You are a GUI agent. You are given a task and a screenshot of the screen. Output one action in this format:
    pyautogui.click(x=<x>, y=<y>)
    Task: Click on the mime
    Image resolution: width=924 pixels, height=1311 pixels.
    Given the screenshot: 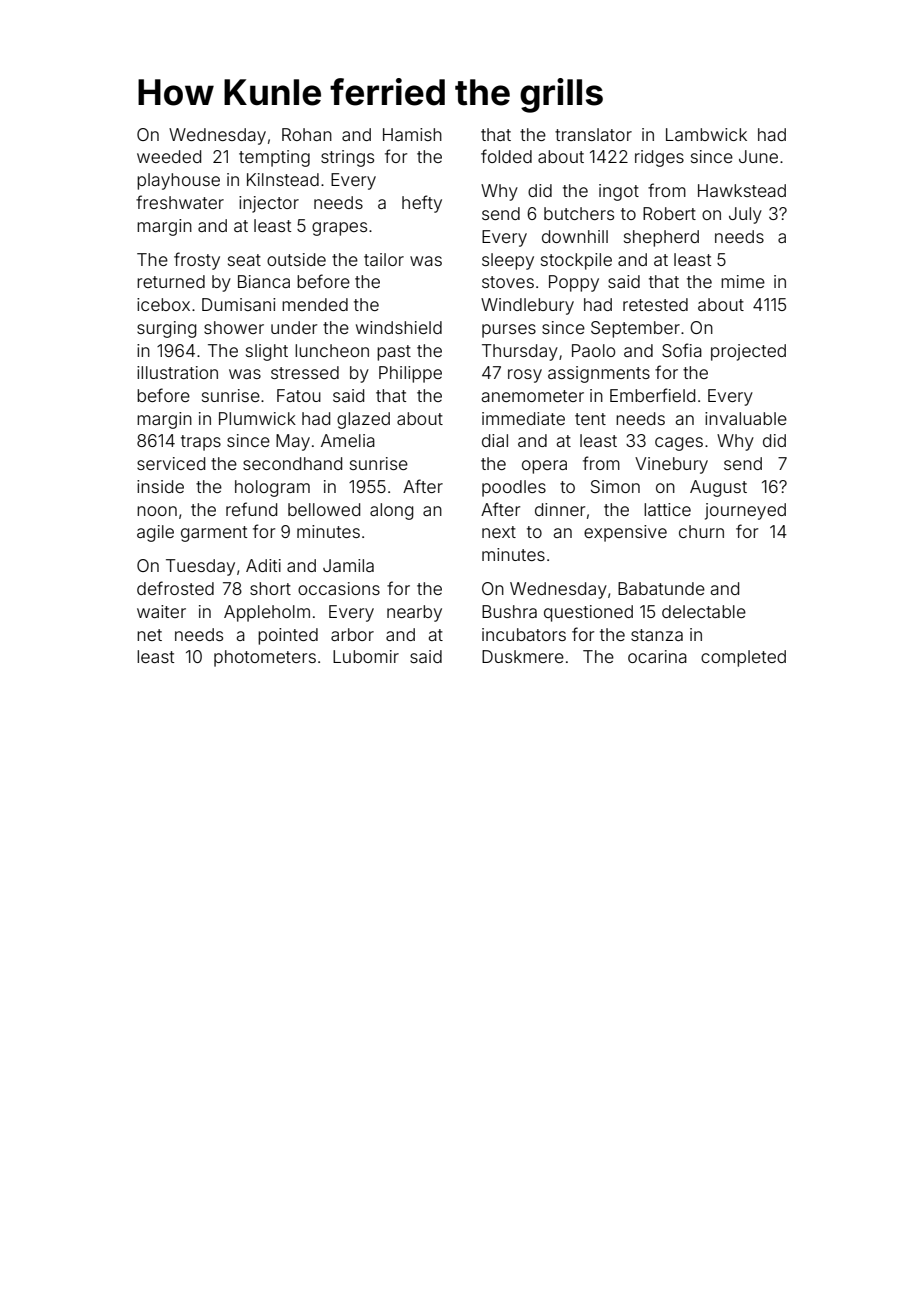 What is the action you would take?
    pyautogui.click(x=743, y=281)
